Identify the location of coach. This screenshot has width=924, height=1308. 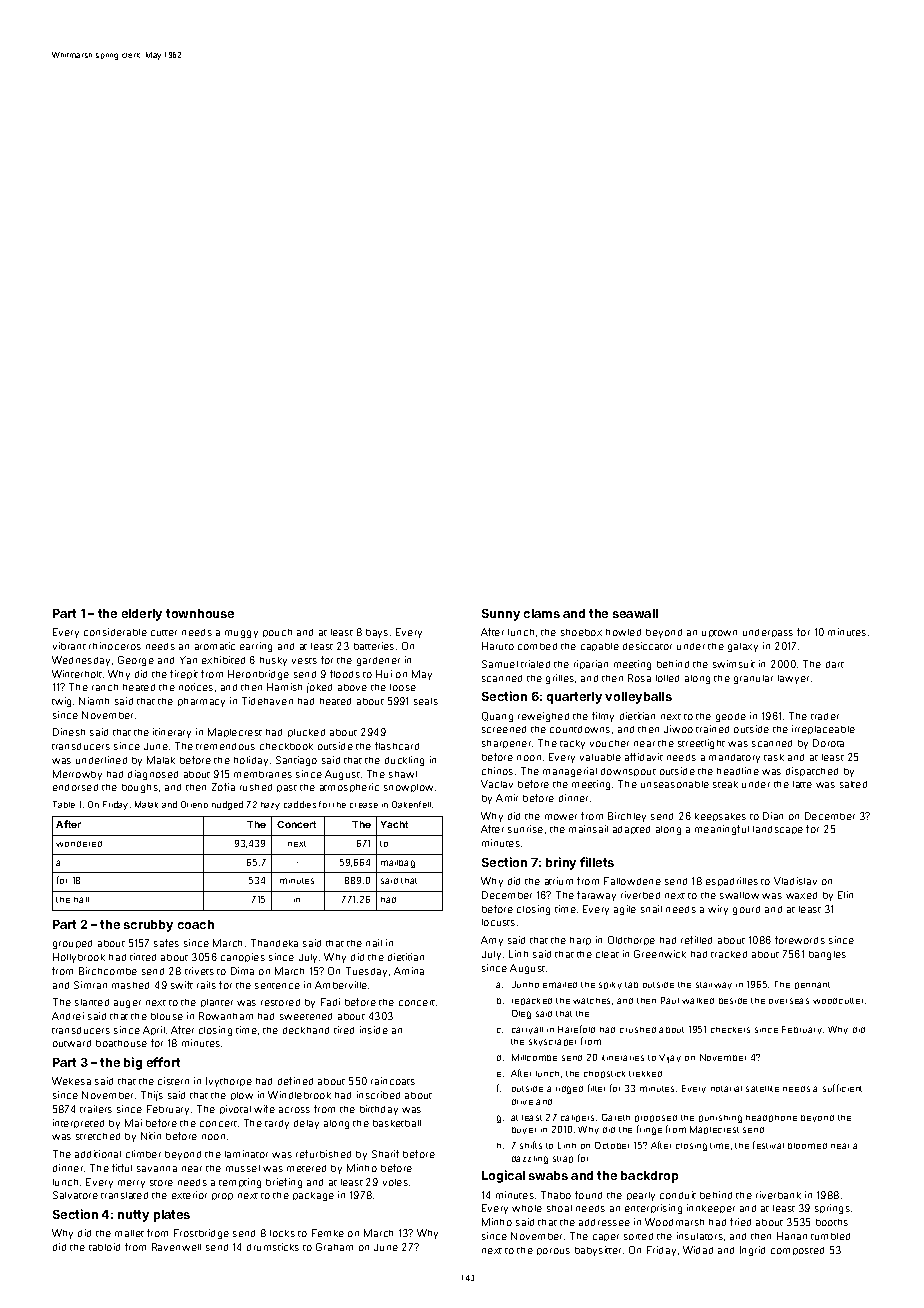
(196, 924).
